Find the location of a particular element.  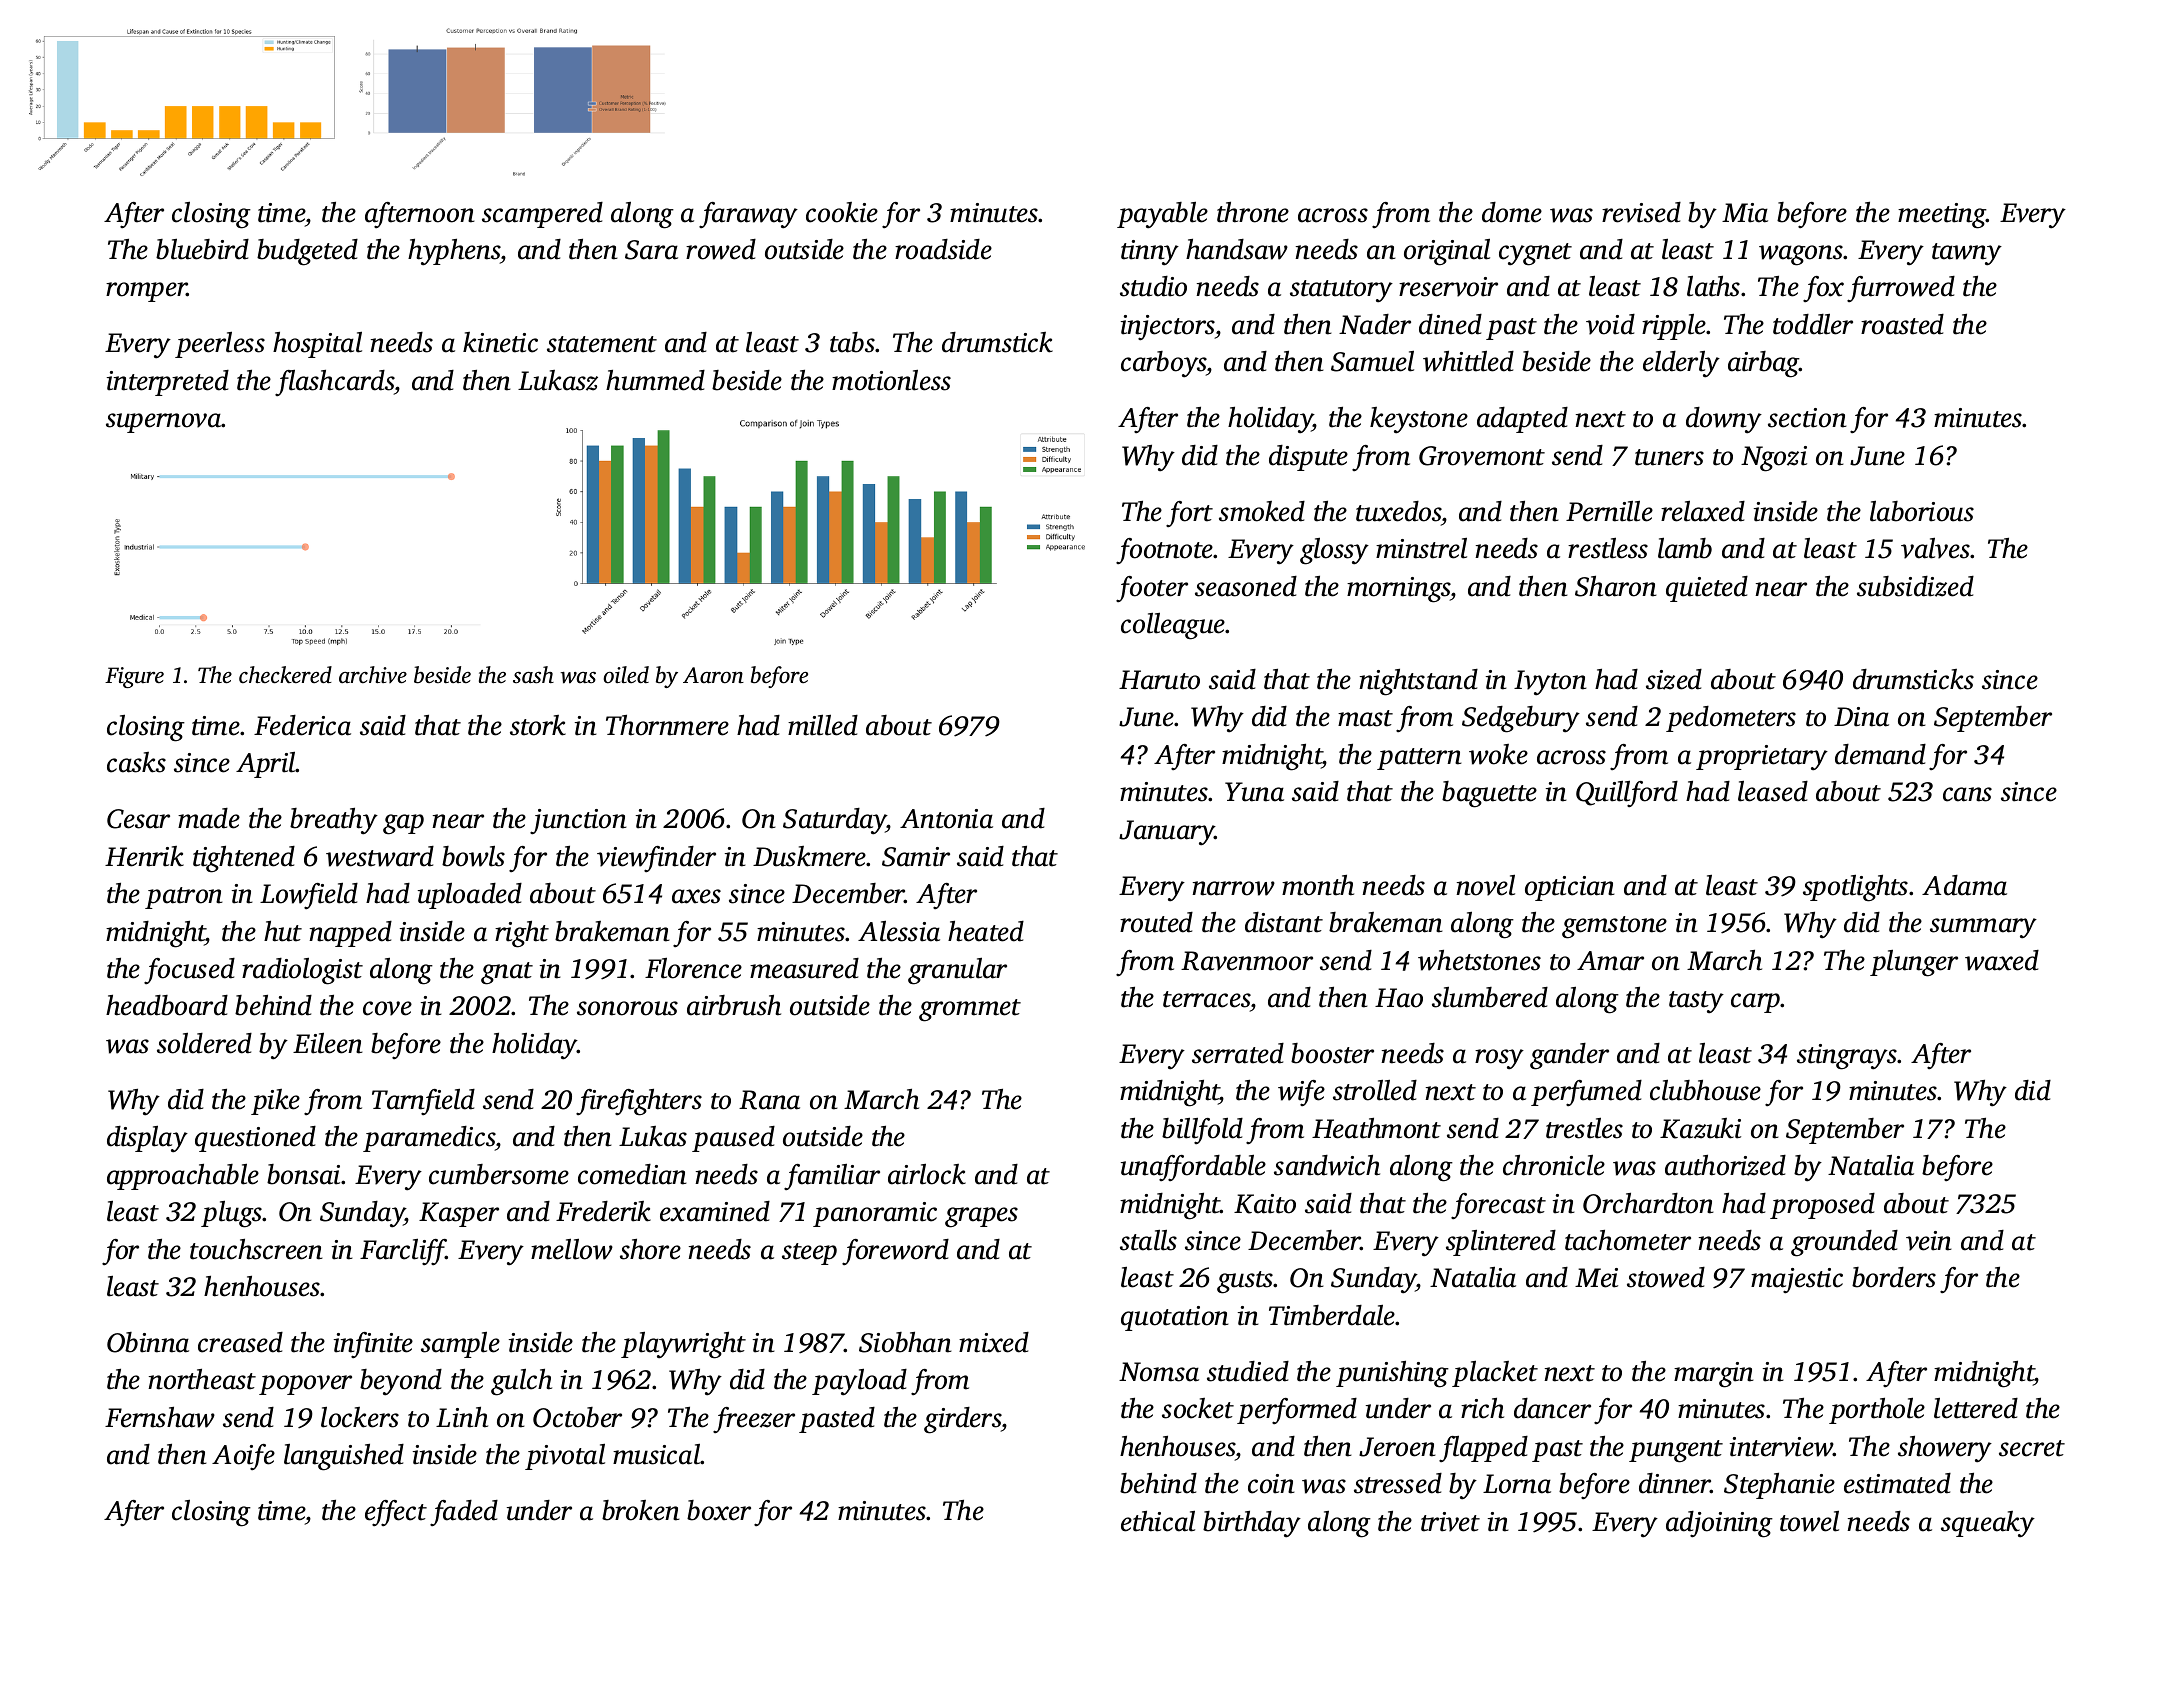

motionless is located at coordinates (891, 380).
